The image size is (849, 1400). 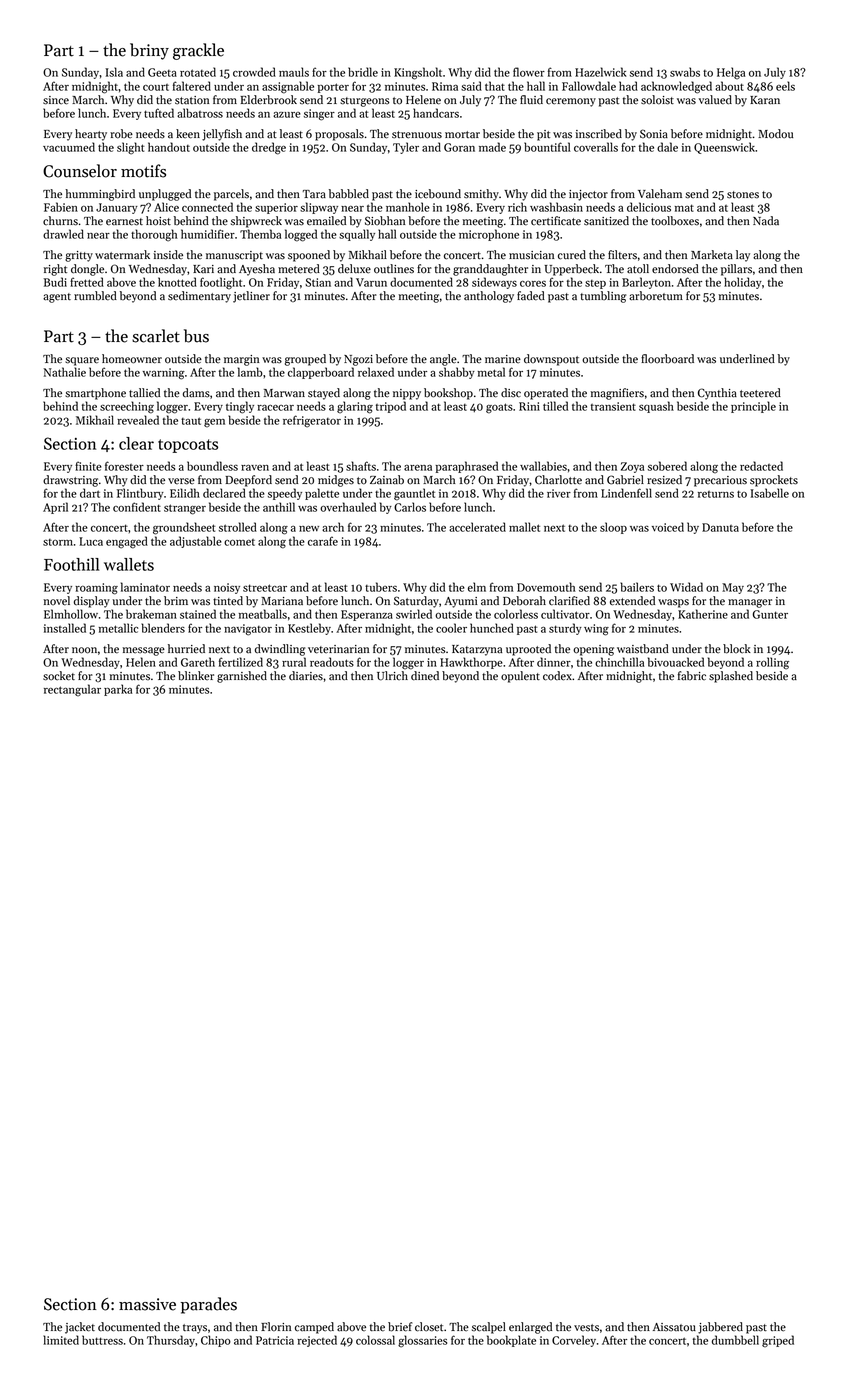 What do you see at coordinates (117, 208) in the screenshot?
I see `January` at bounding box center [117, 208].
